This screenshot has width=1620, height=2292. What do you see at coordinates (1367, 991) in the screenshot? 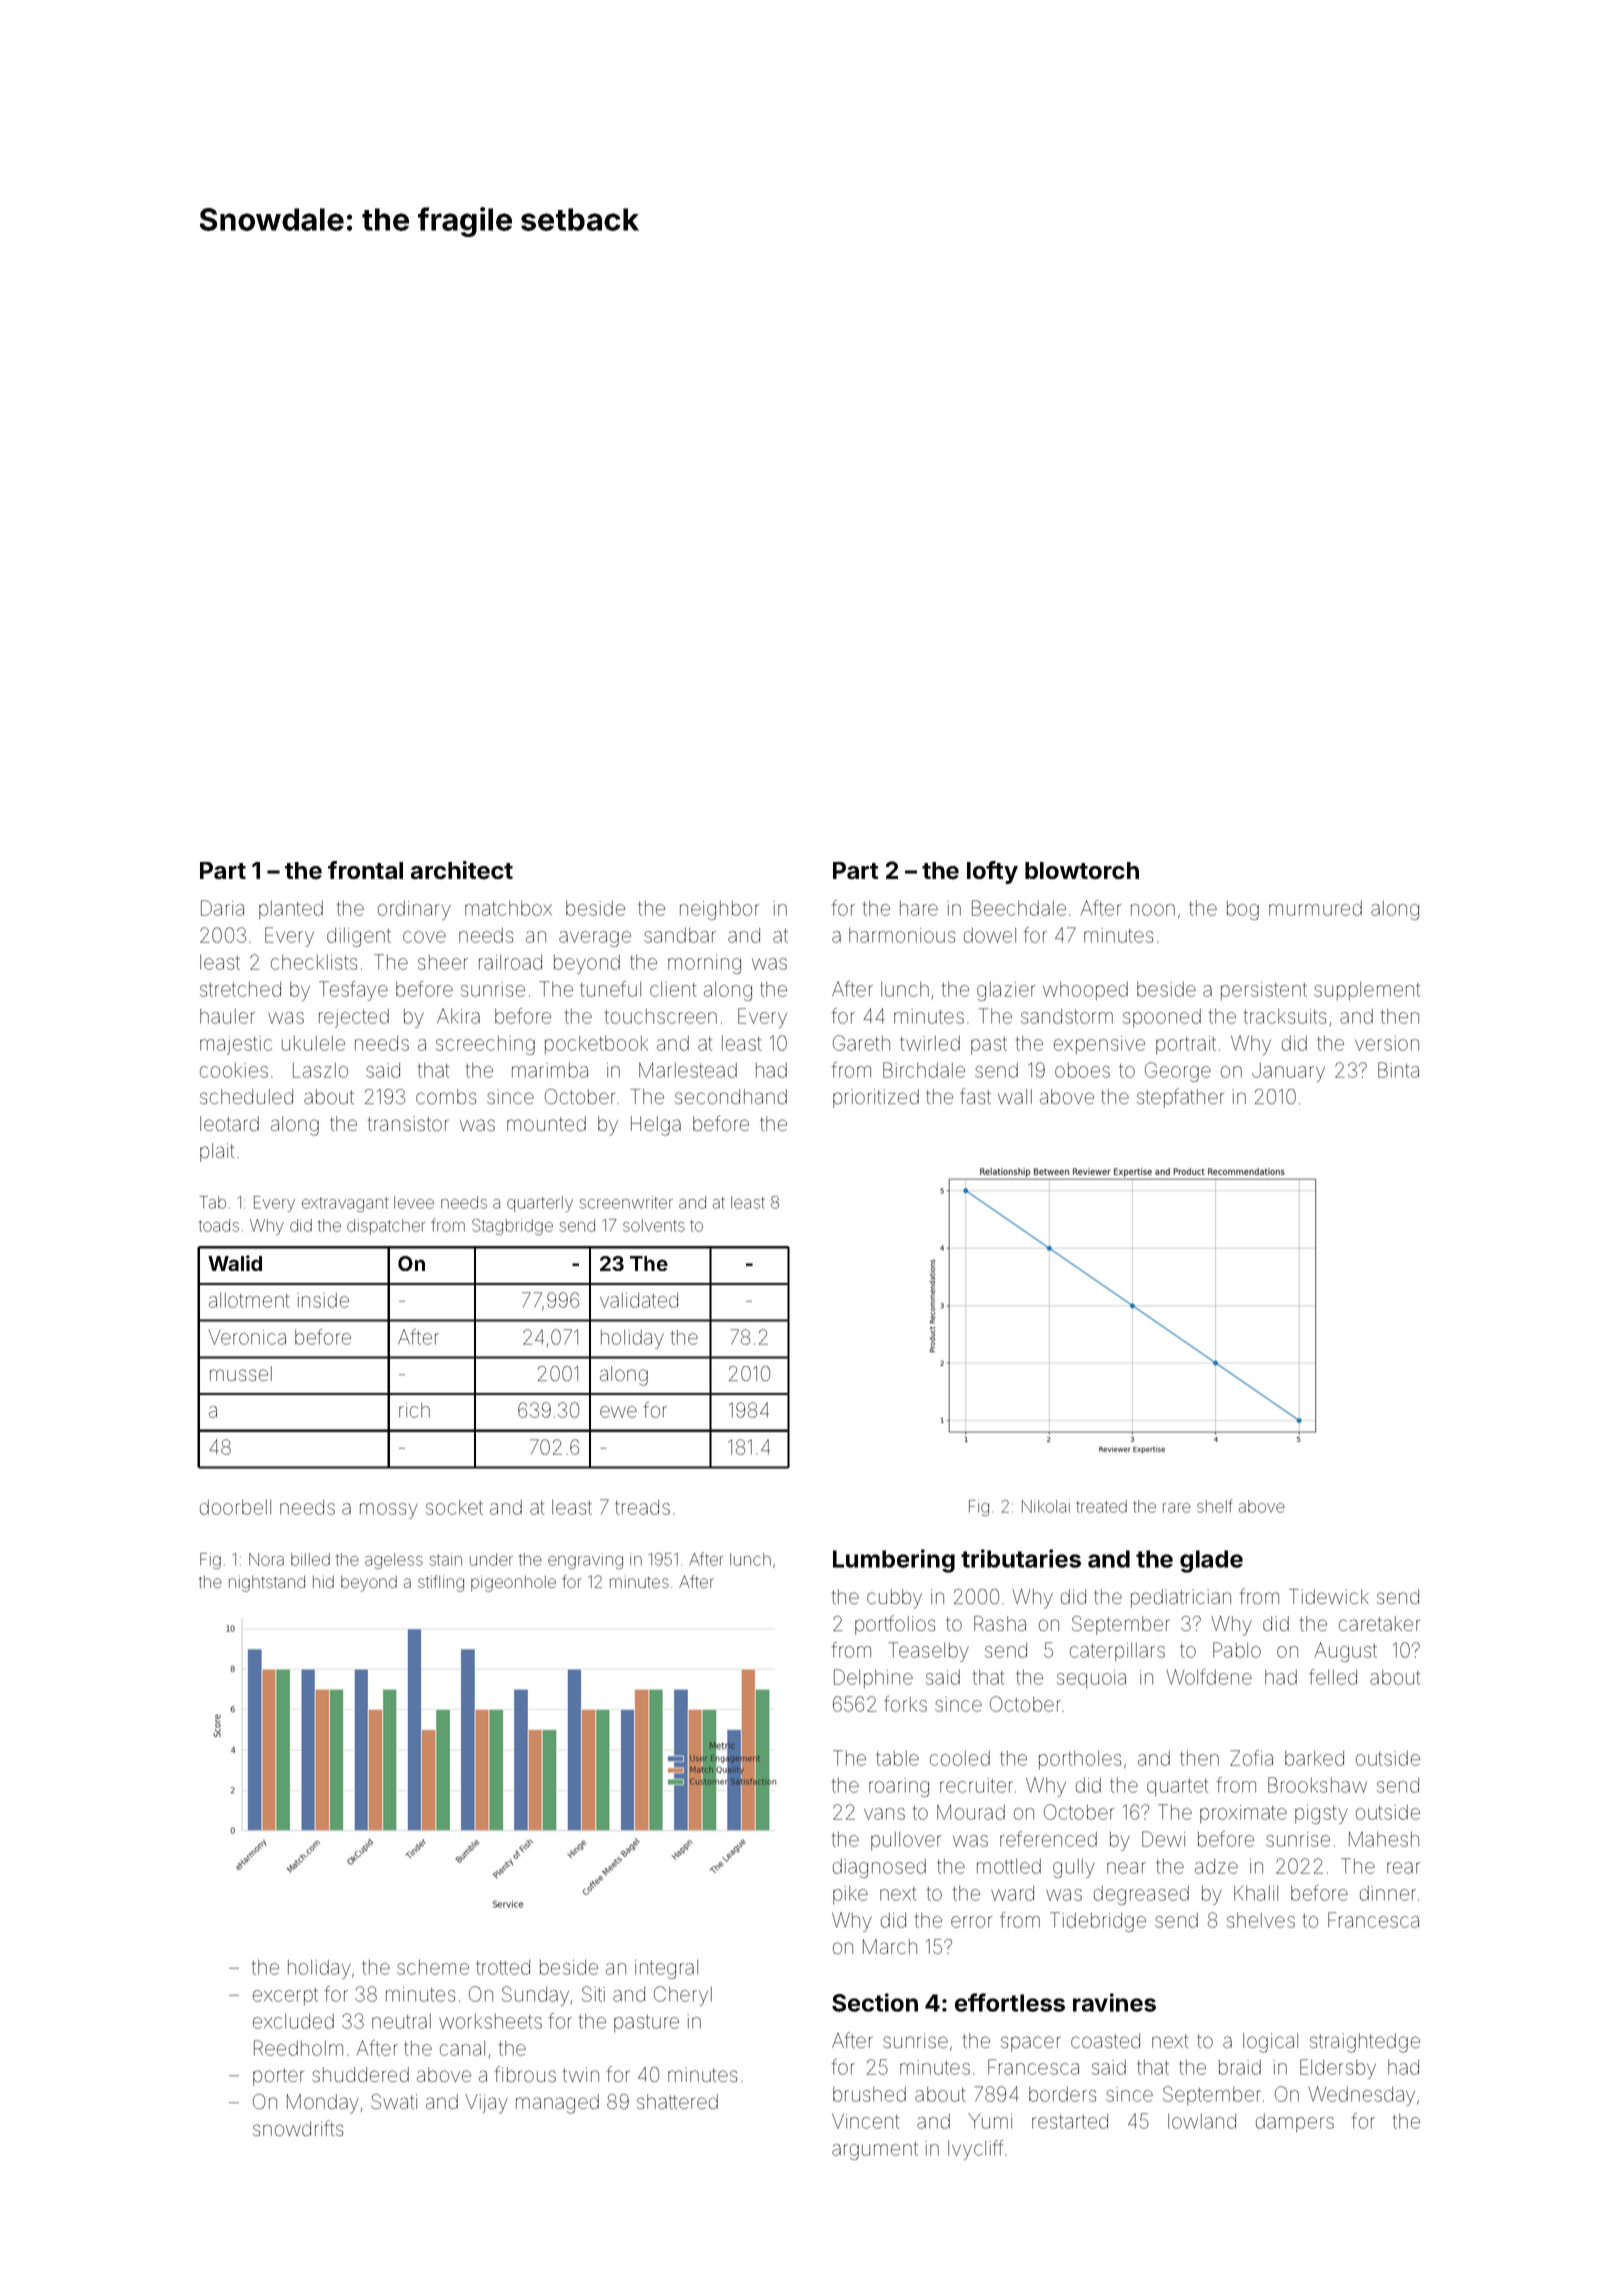
I see `supplement` at bounding box center [1367, 991].
